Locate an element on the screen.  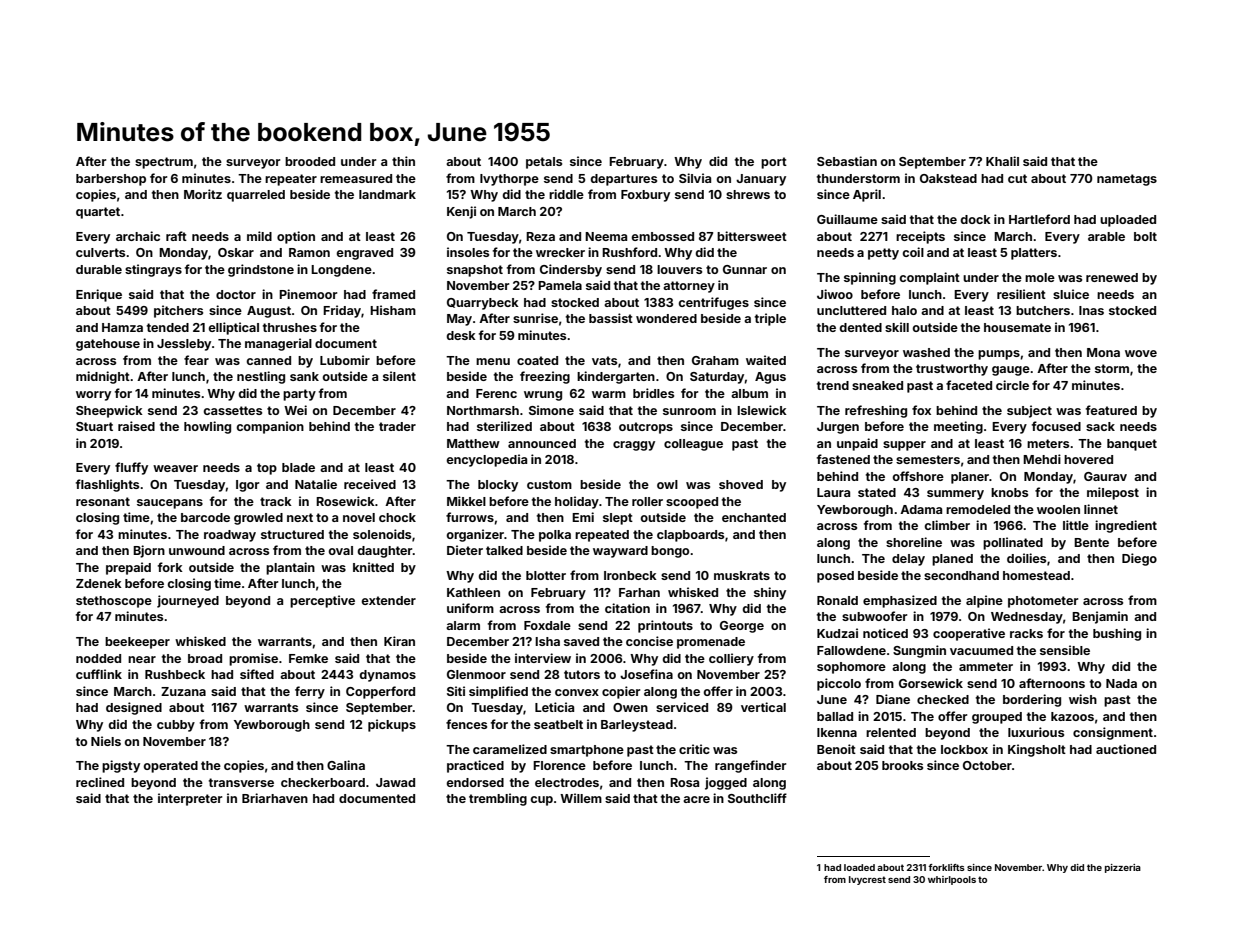
Neema is located at coordinates (606, 236).
